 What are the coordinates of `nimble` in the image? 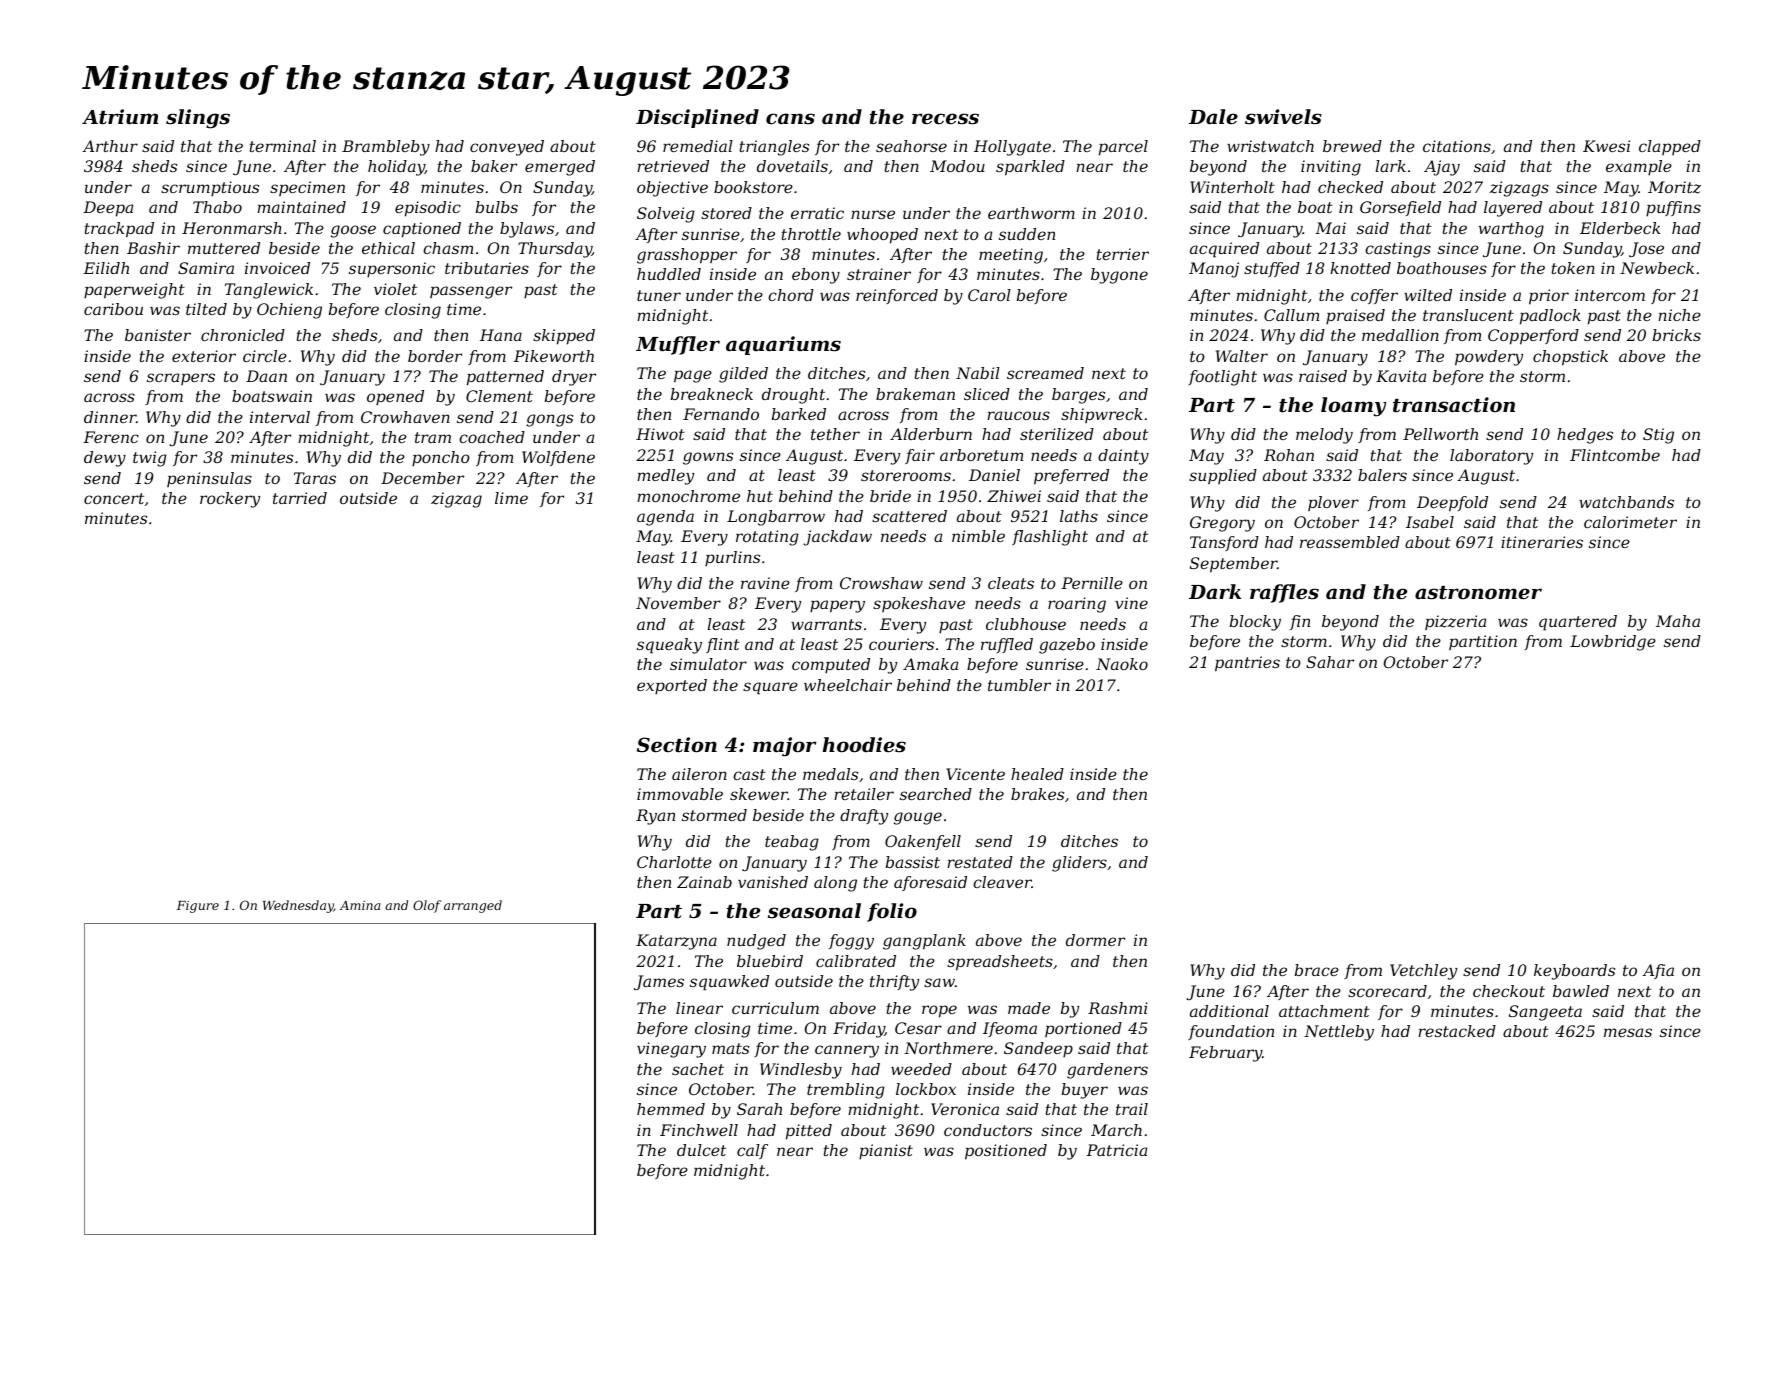 It's located at (978, 536).
